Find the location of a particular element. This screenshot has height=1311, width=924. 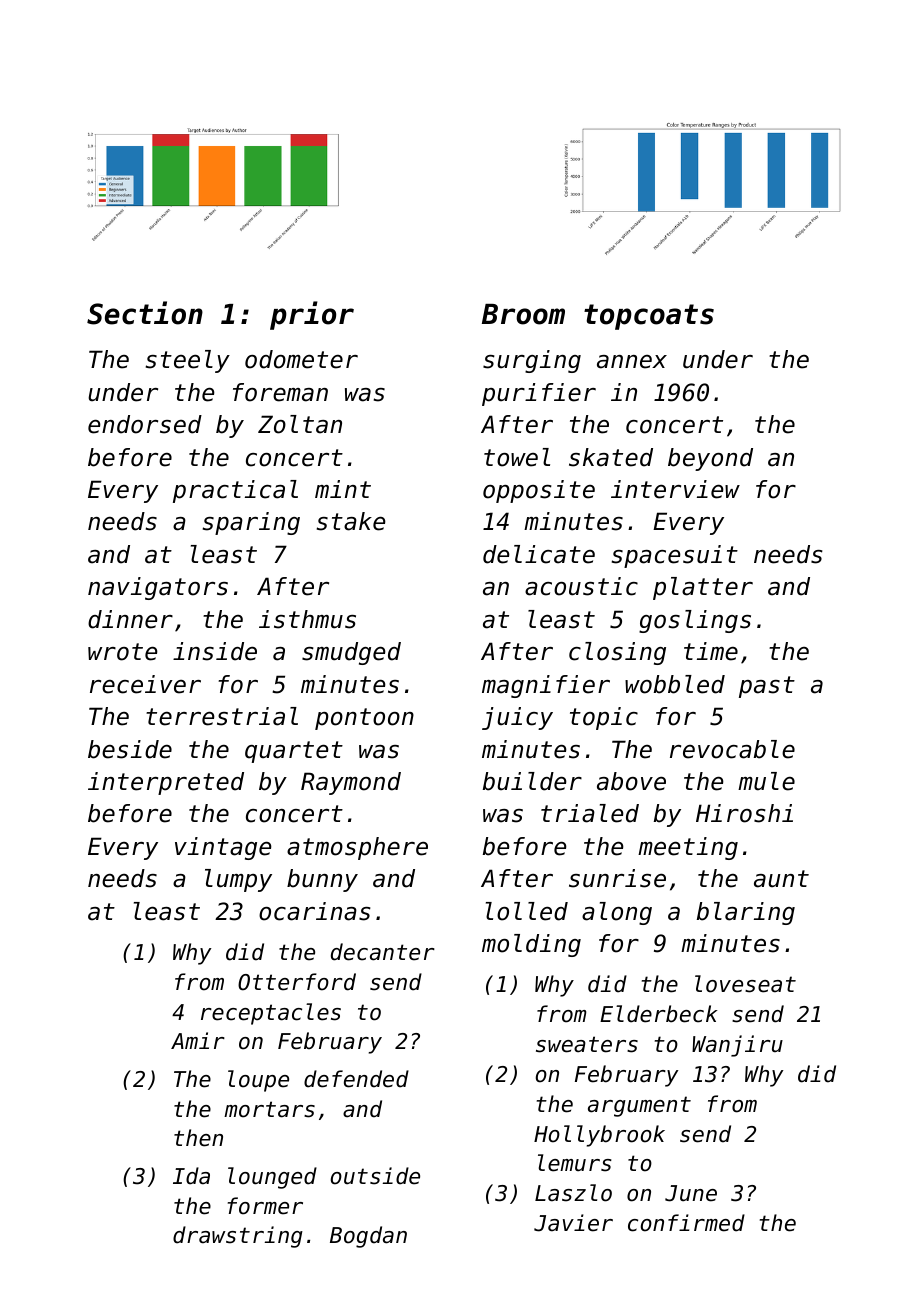

drawstring is located at coordinates (238, 1237).
